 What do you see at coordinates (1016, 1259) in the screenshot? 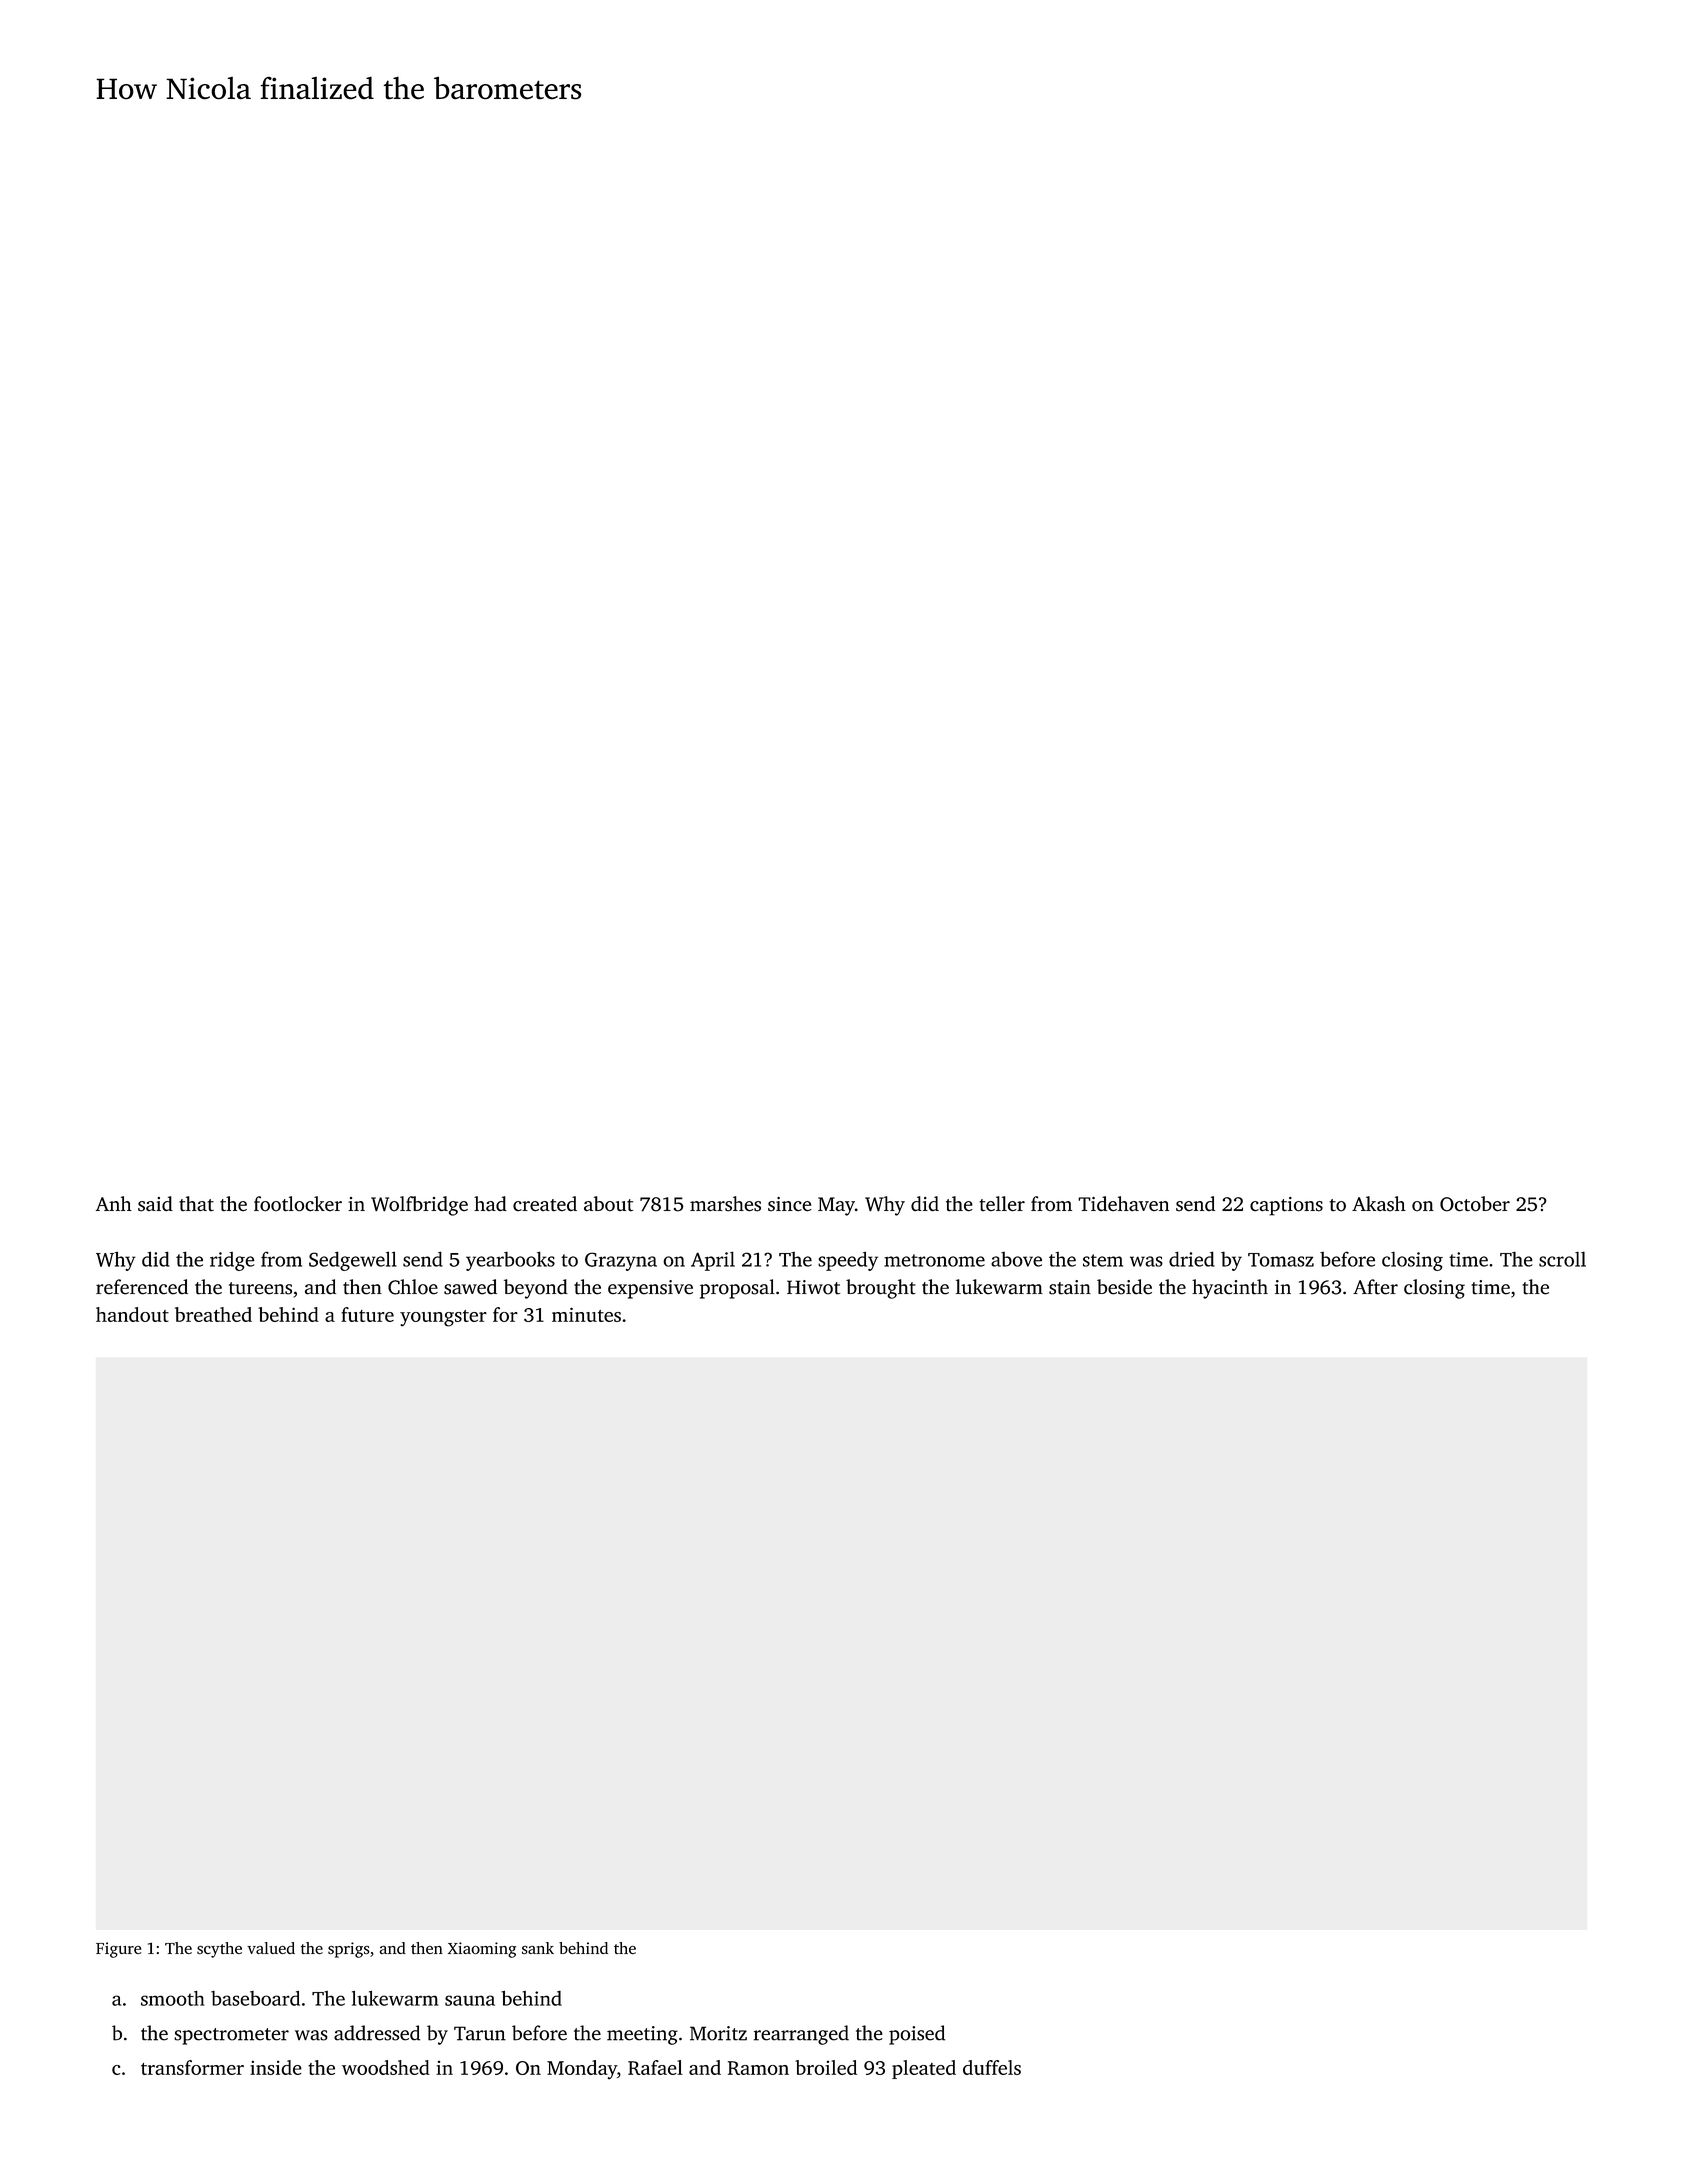
I see `above` at bounding box center [1016, 1259].
